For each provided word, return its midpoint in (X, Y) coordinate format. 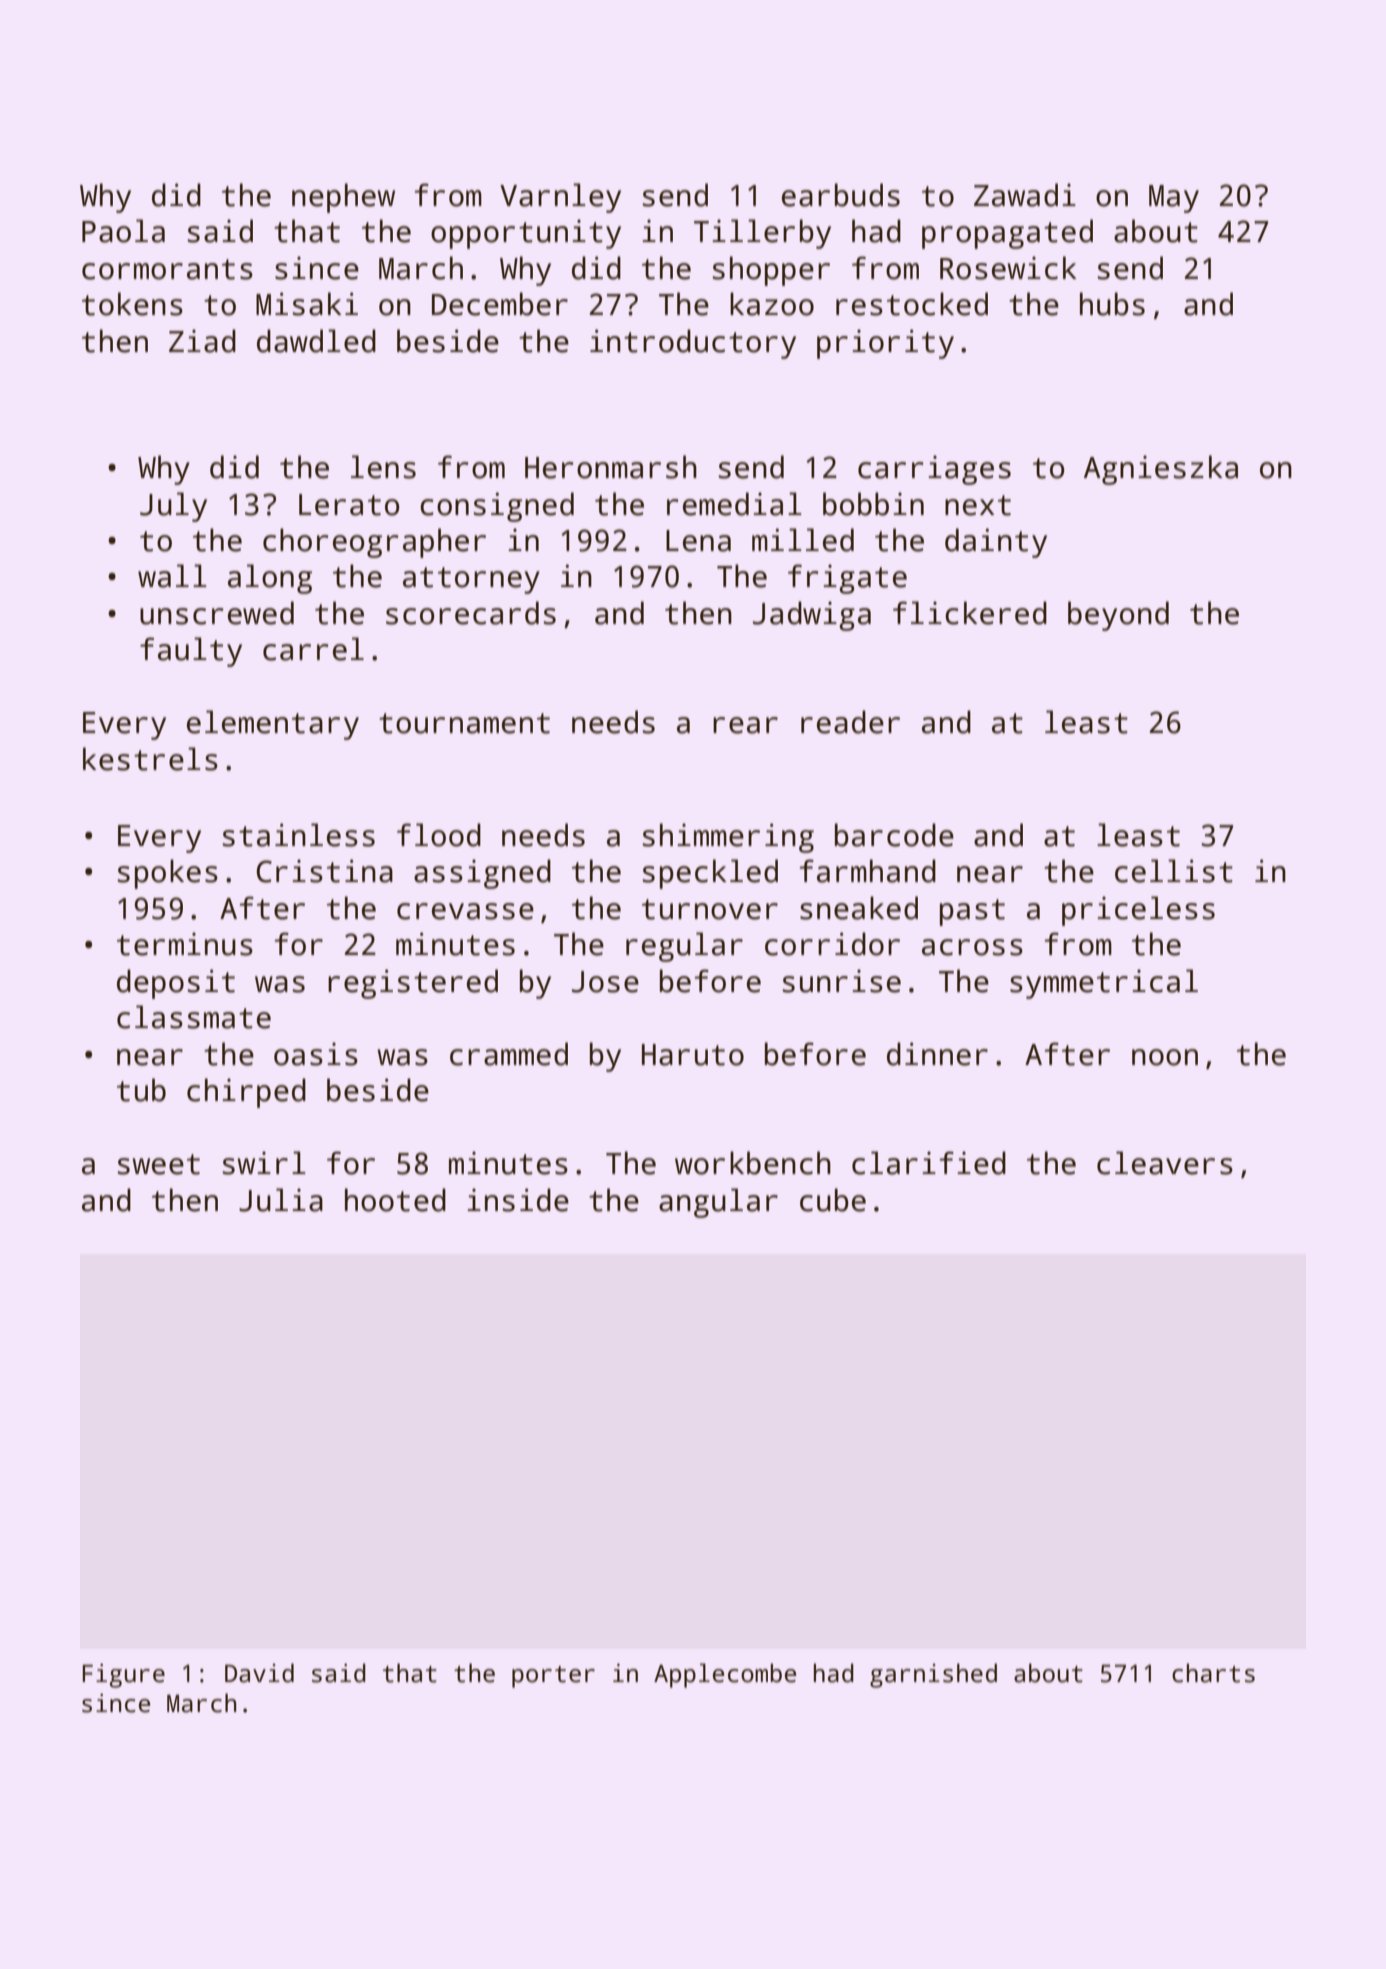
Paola (123, 231)
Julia (281, 1200)
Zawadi (1025, 195)
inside (518, 1200)
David (259, 1673)
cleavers (1165, 1163)
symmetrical (1104, 984)
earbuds (841, 195)
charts (1213, 1673)
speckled (710, 874)
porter (553, 1677)
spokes (168, 874)
